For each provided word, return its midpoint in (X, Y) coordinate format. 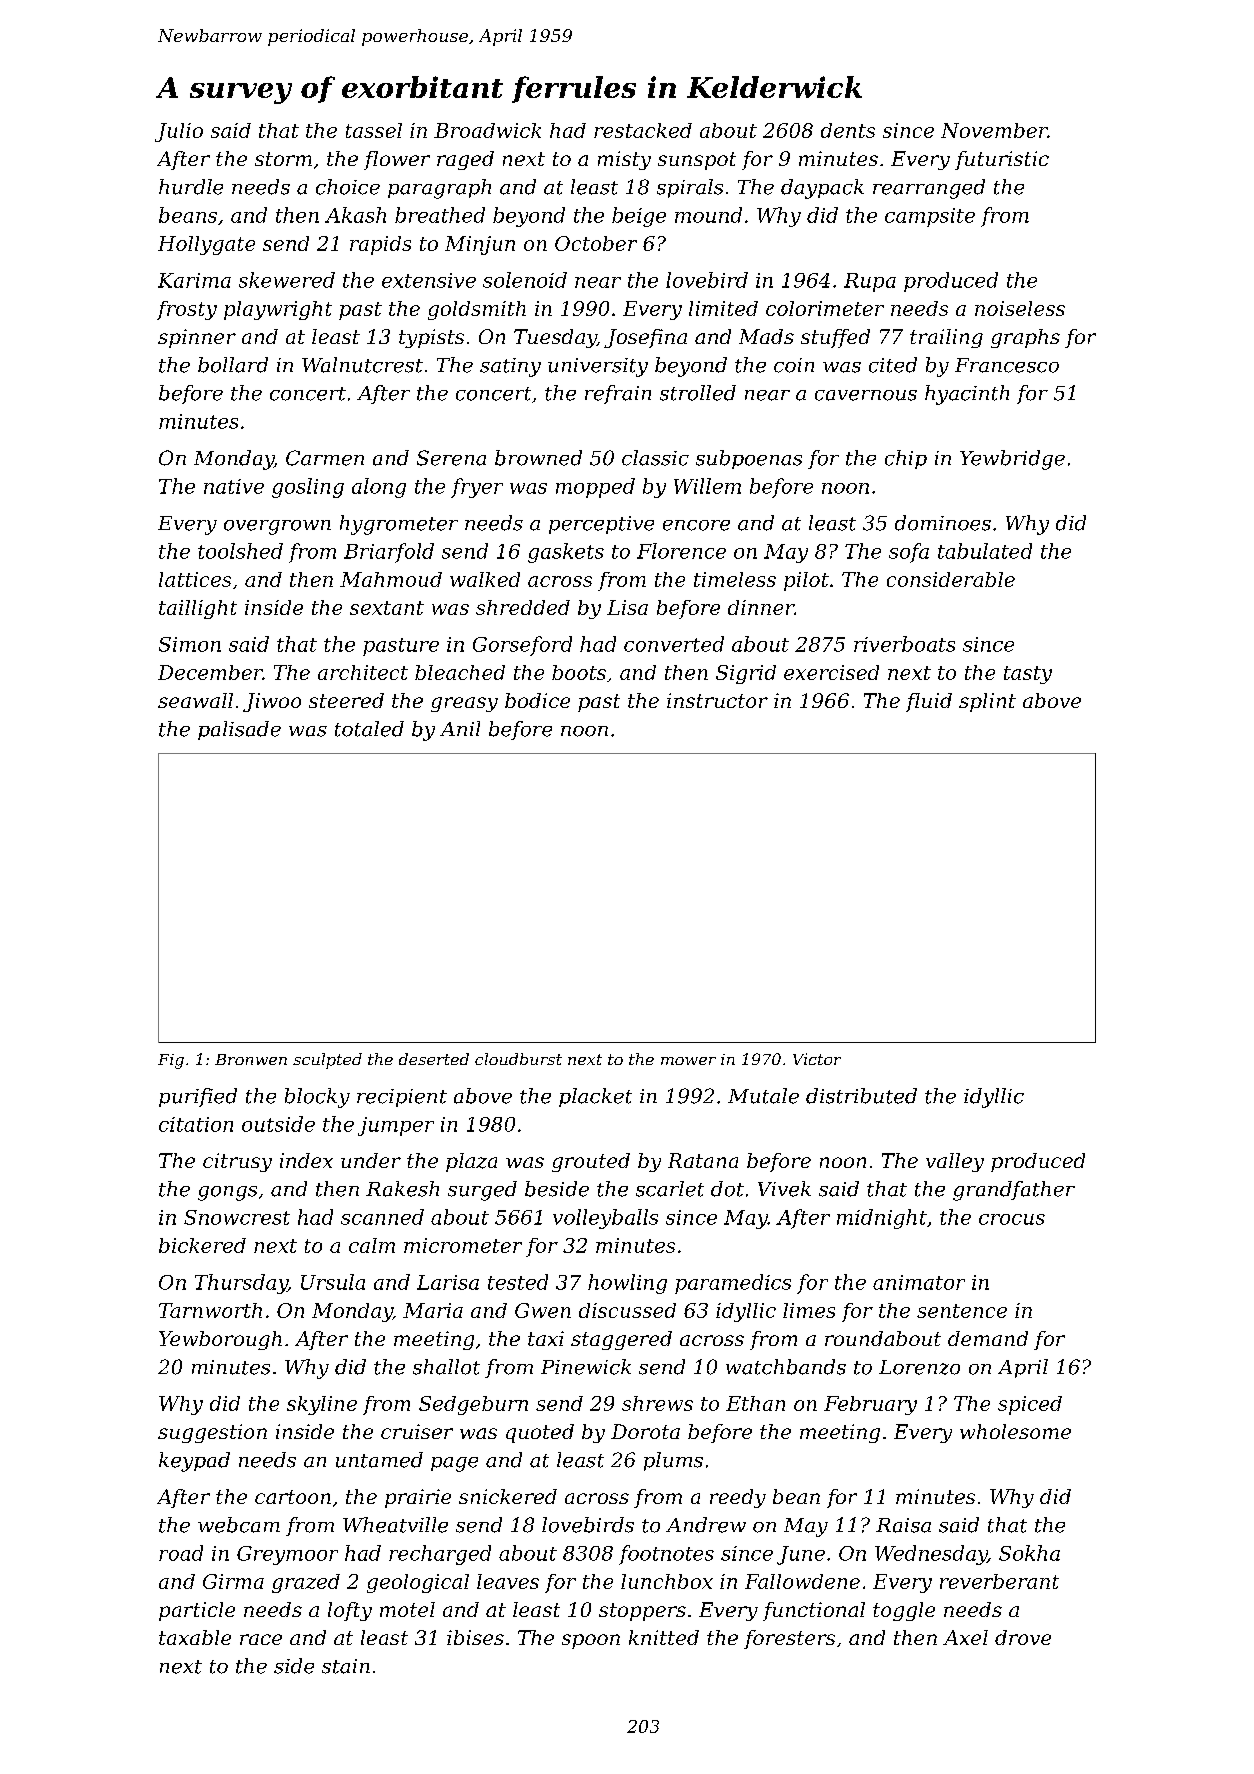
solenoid (525, 280)
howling (627, 1284)
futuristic (1002, 160)
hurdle (191, 187)
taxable (195, 1637)
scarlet (670, 1189)
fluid (929, 702)
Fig (171, 1061)
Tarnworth (210, 1310)
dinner (761, 607)
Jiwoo (272, 702)
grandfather (1014, 1191)
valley (955, 1162)
